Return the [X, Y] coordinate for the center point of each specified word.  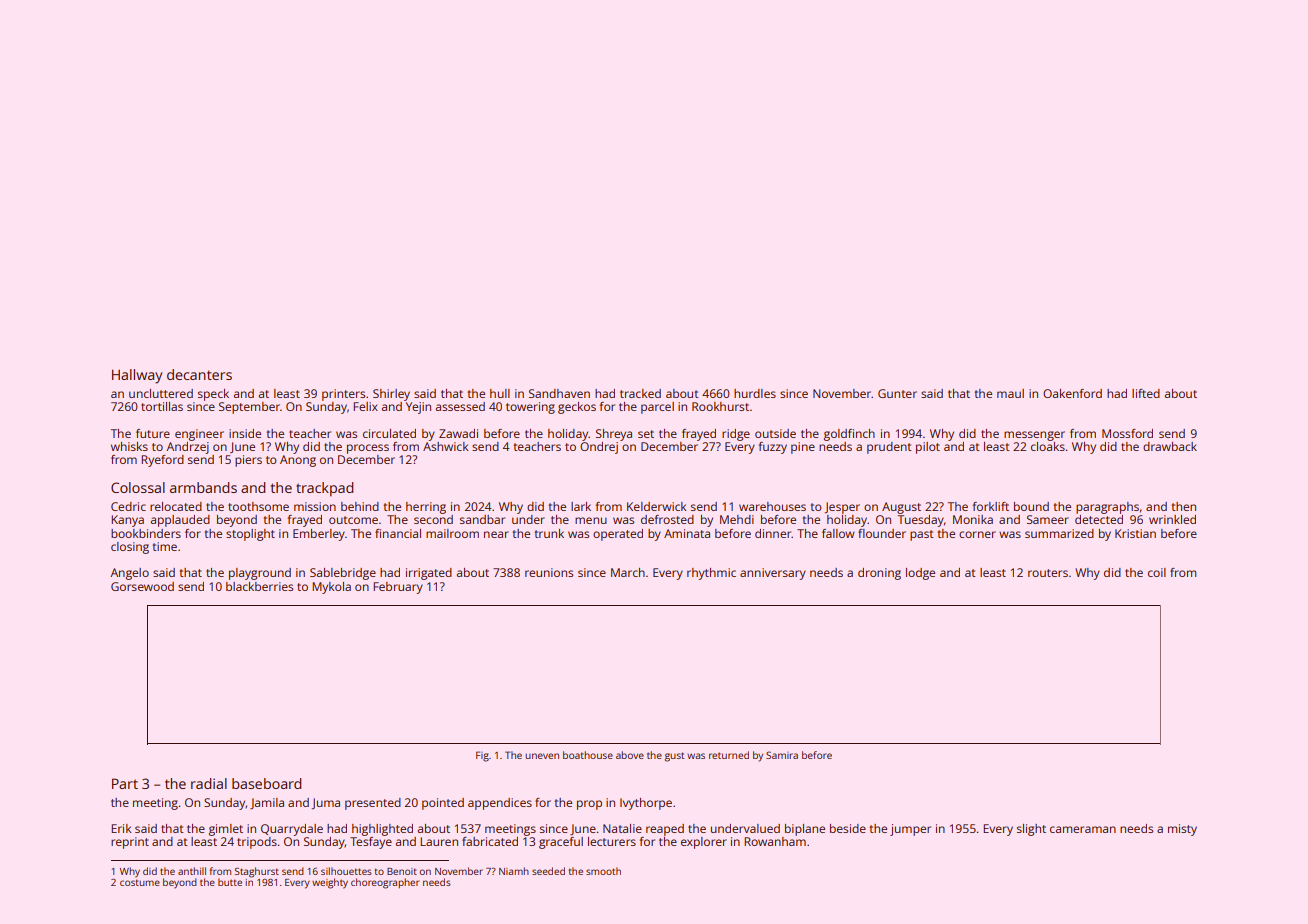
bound [1031, 506]
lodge [920, 574]
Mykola [331, 588]
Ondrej [599, 448]
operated [618, 535]
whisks [129, 446]
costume [140, 882]
